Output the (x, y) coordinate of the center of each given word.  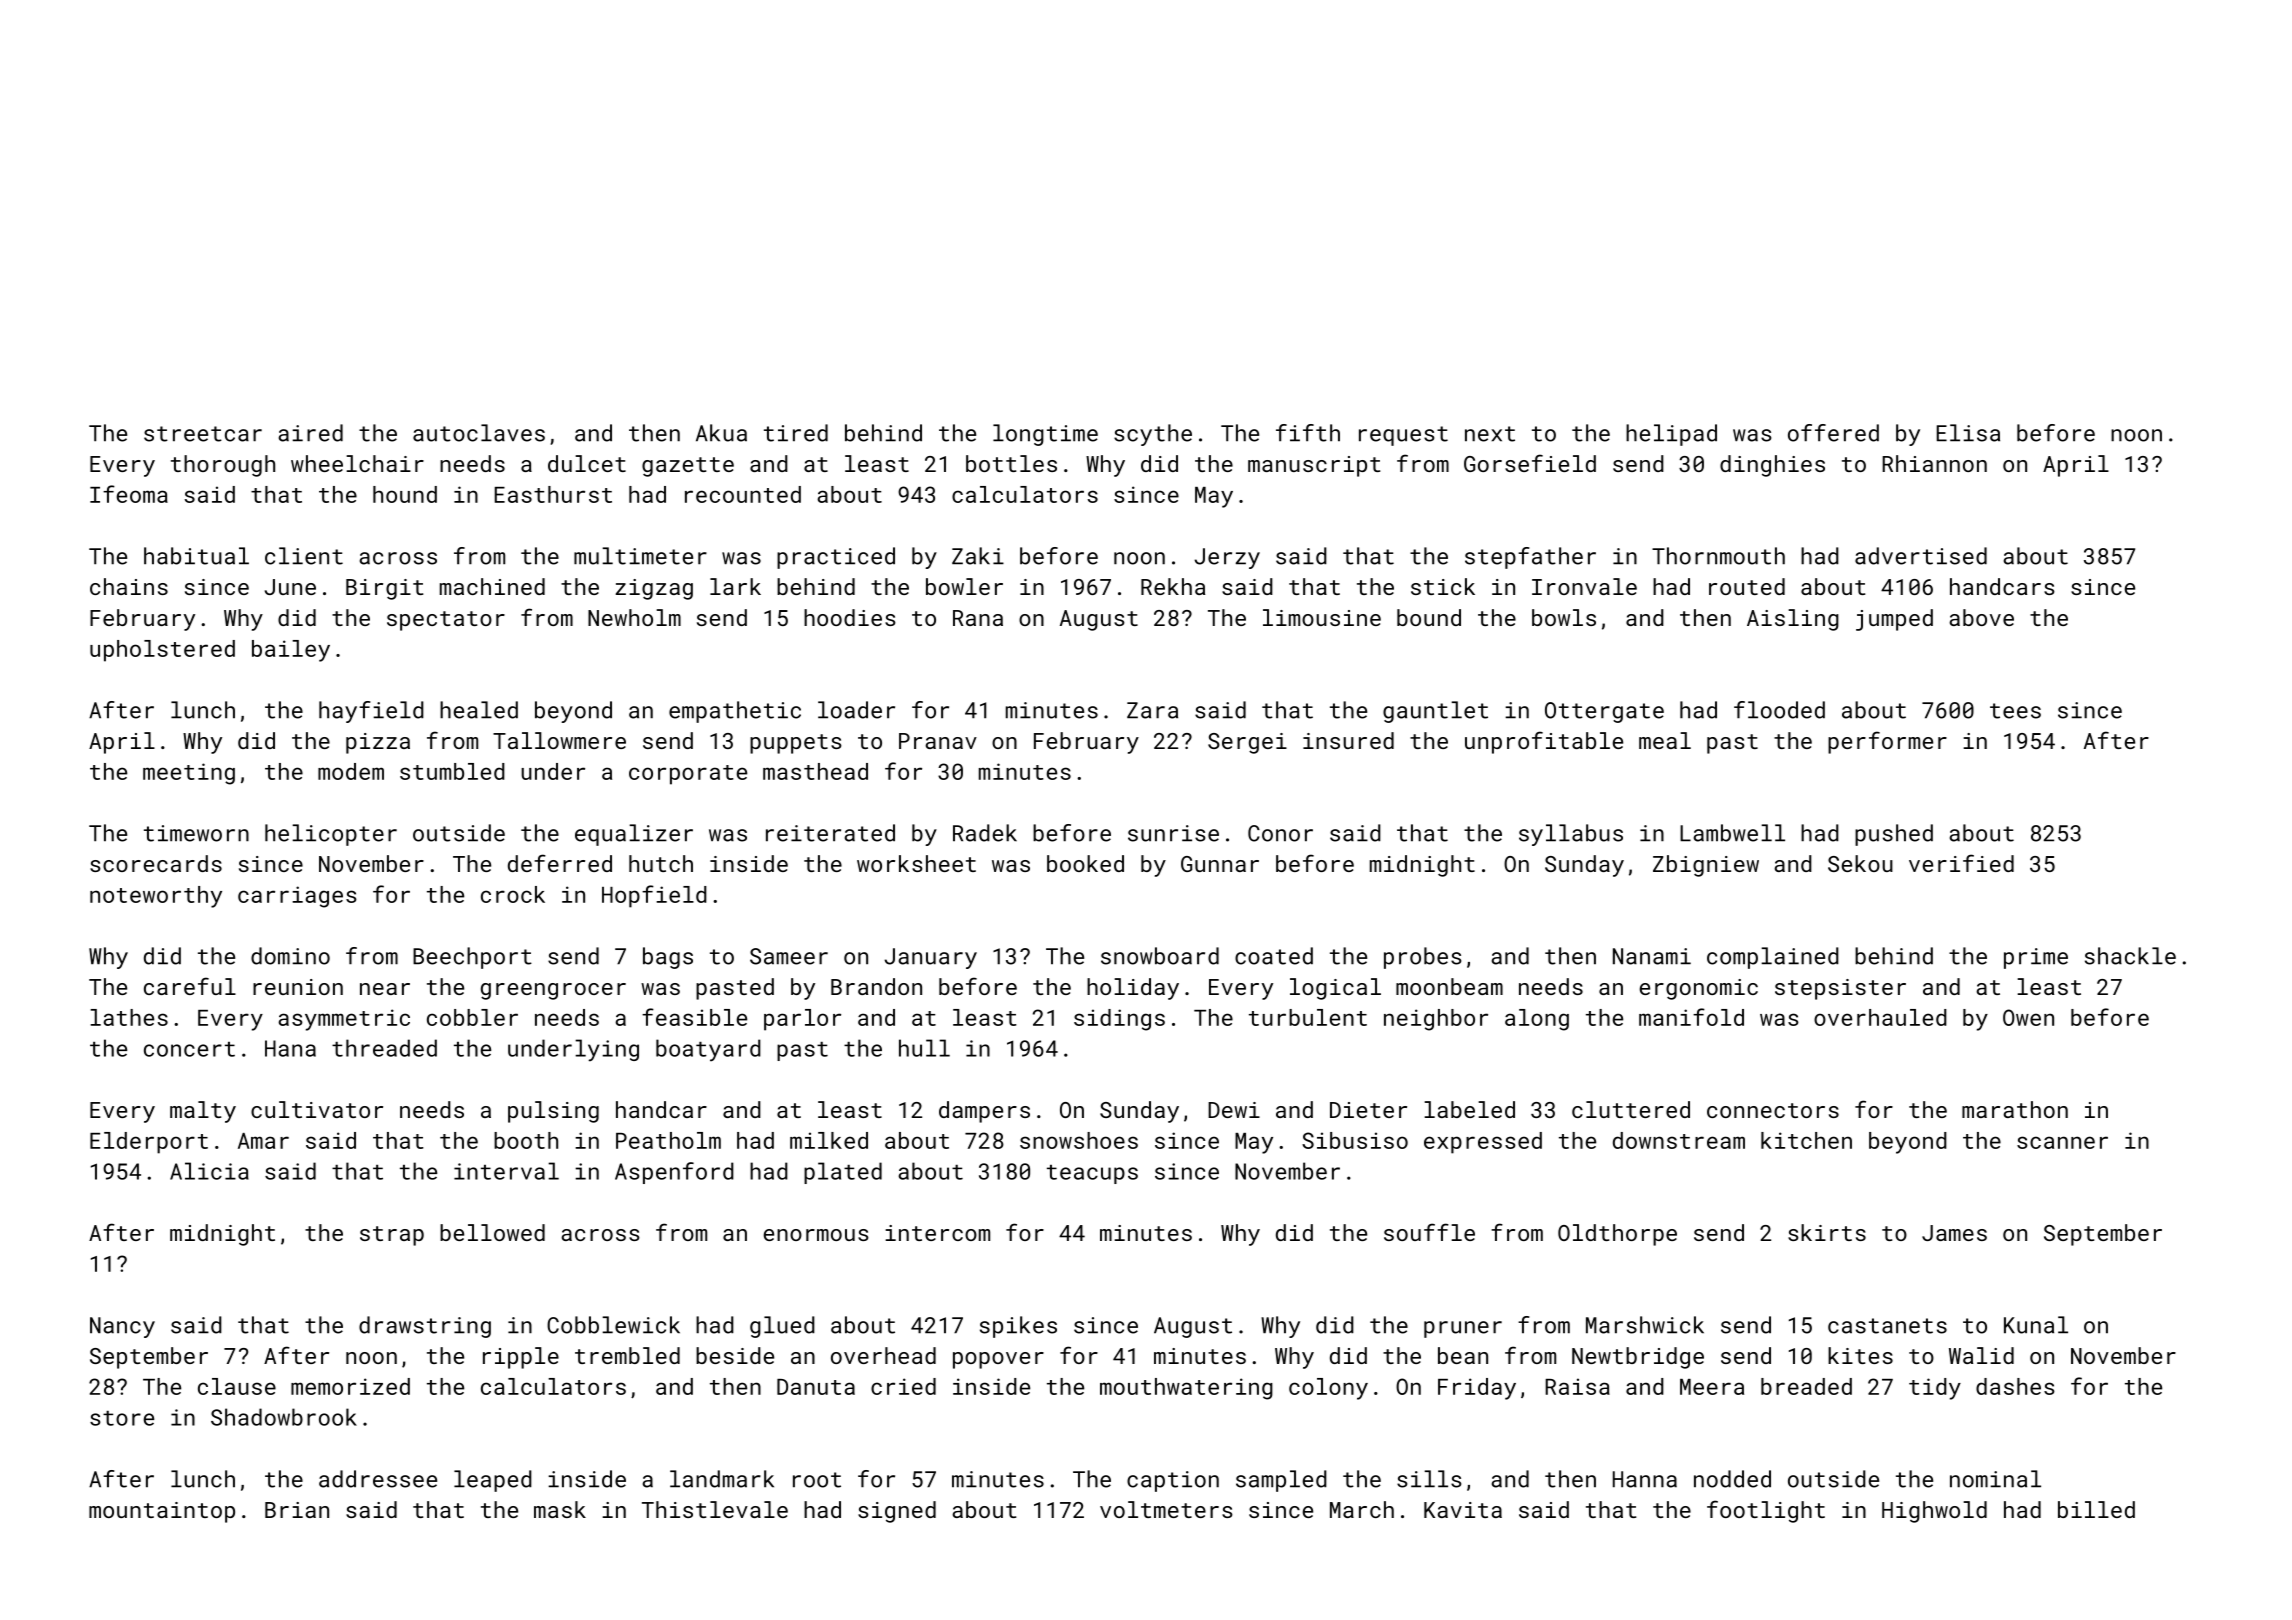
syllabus (1571, 835)
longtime (1045, 435)
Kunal (2036, 1325)
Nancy (122, 1327)
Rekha (1173, 586)
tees (2015, 711)
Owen (2028, 1017)
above (1981, 617)
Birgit (385, 589)
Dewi (1234, 1110)
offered (1833, 433)
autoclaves (479, 433)
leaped (493, 1481)
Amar (263, 1141)
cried (903, 1386)
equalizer (634, 835)
